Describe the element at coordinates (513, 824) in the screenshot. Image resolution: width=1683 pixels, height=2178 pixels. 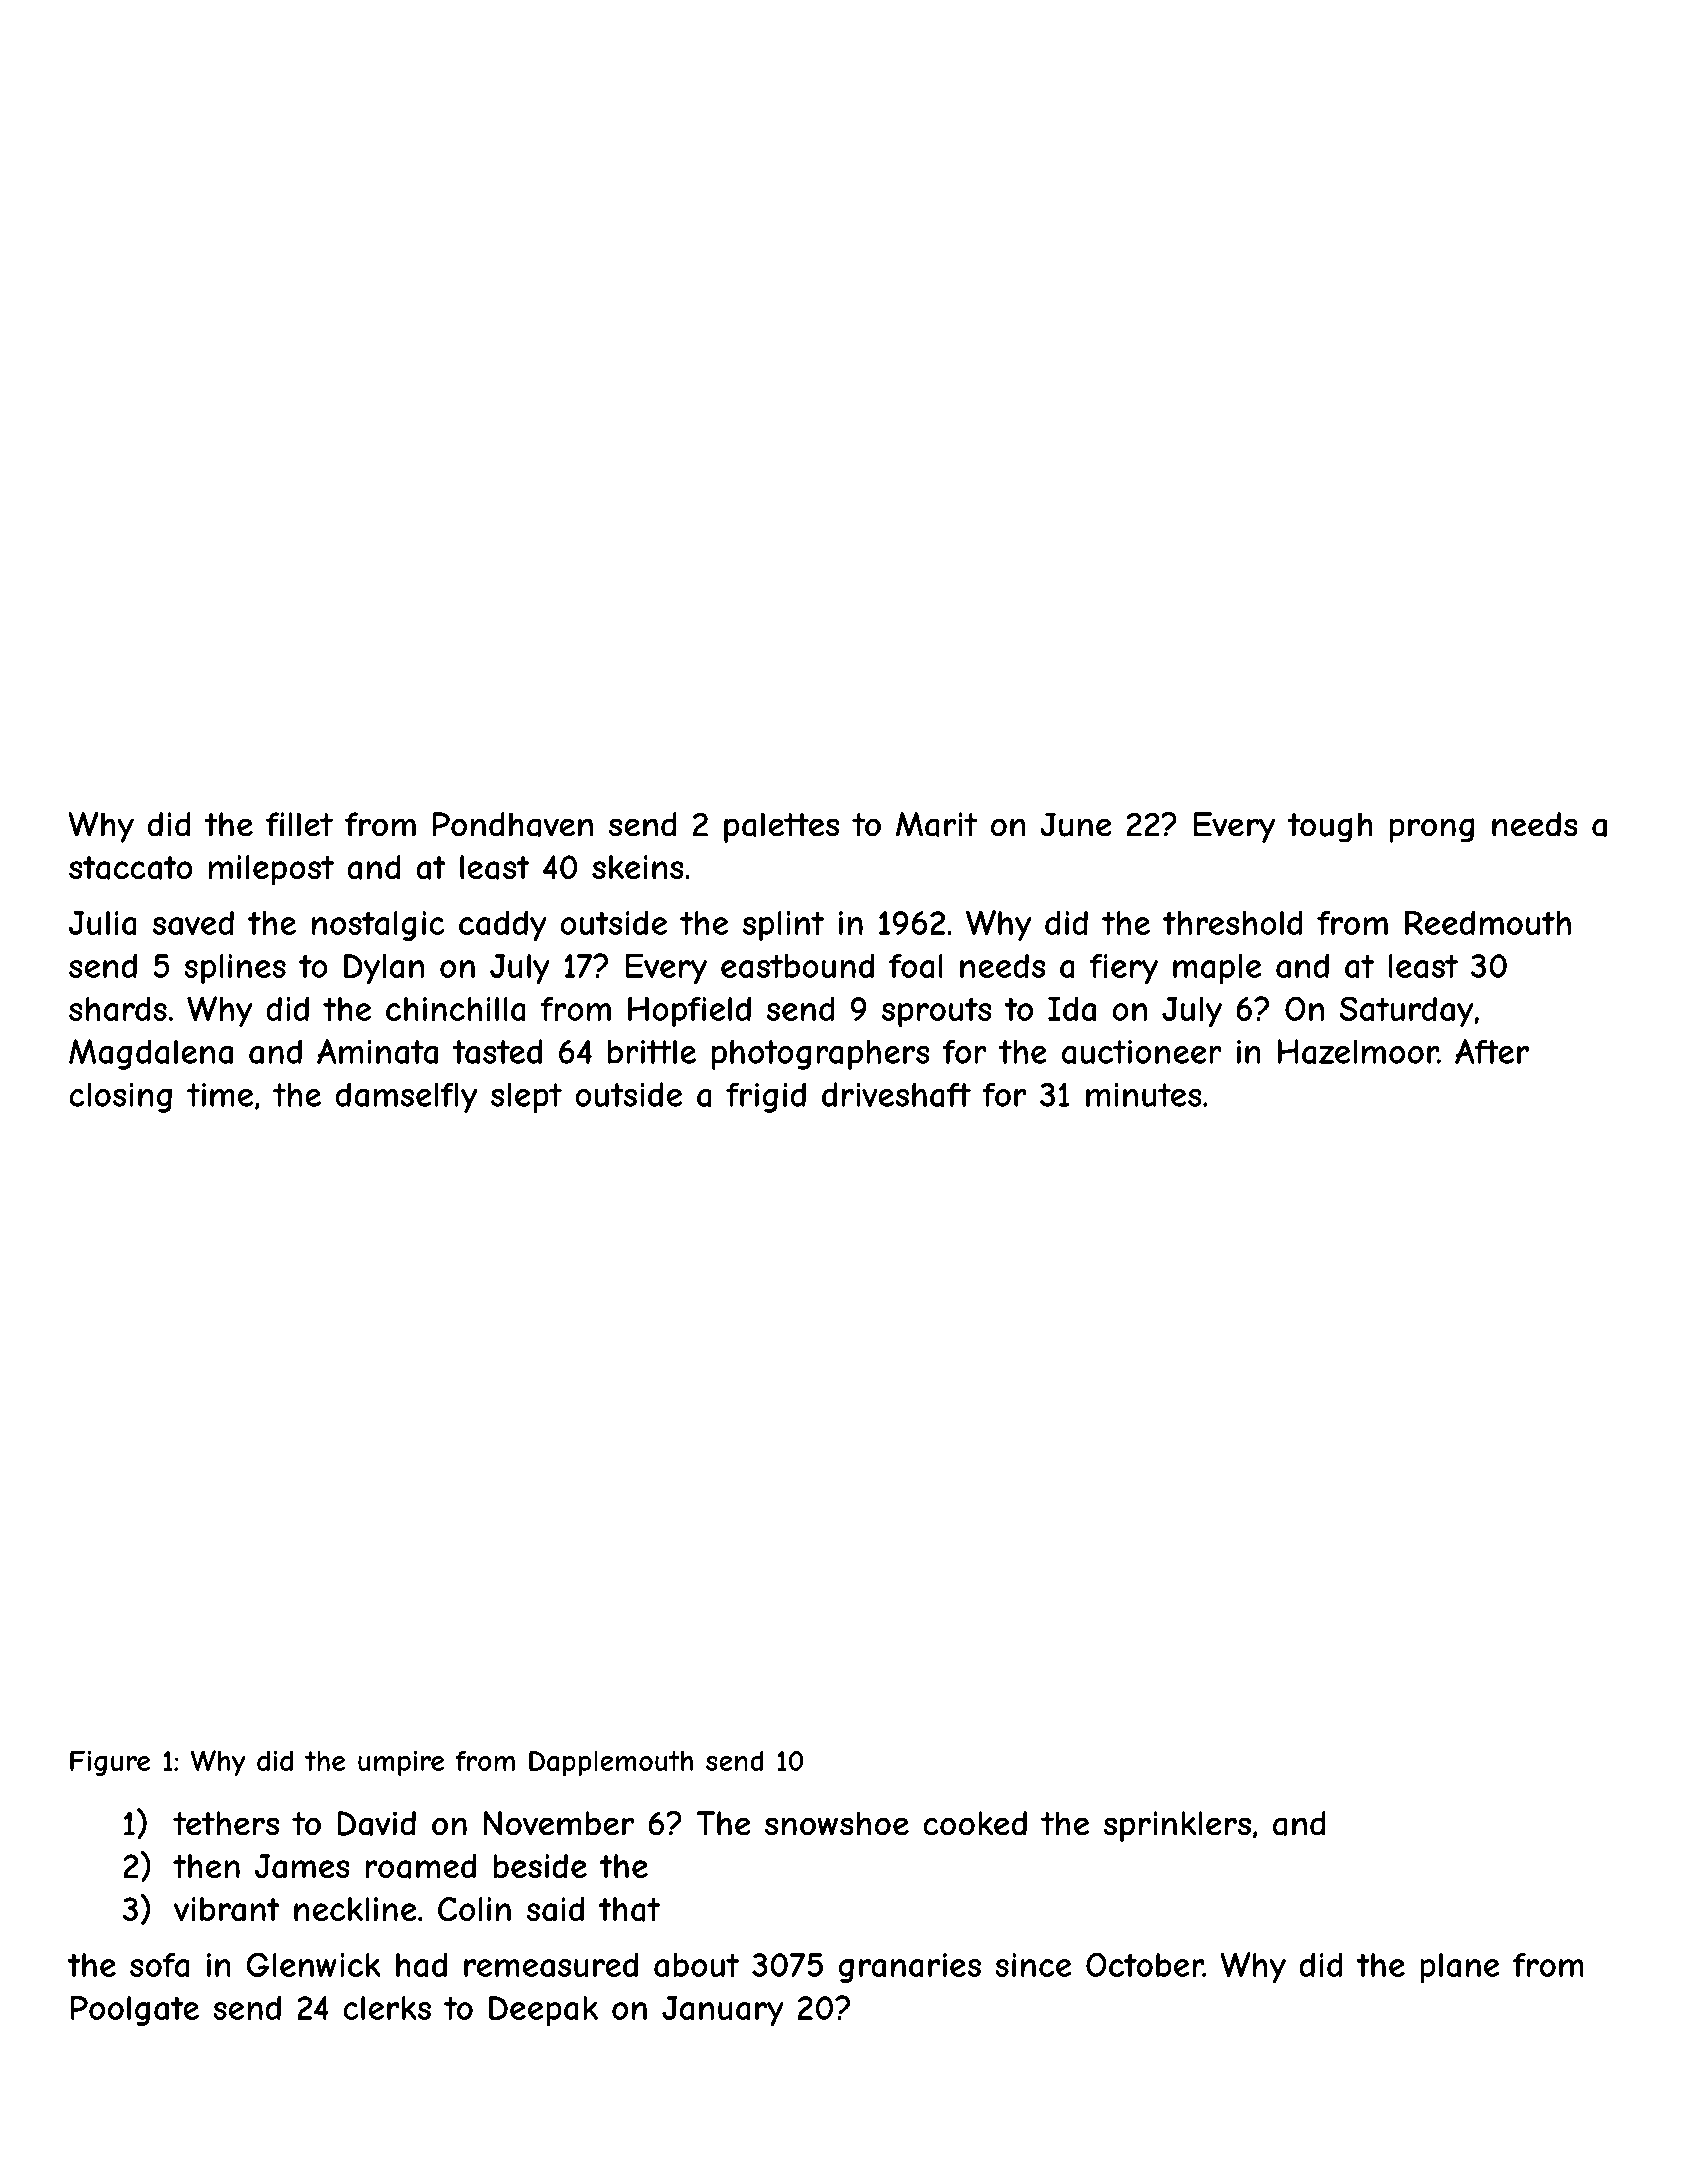
I see `Pondhaven` at that location.
